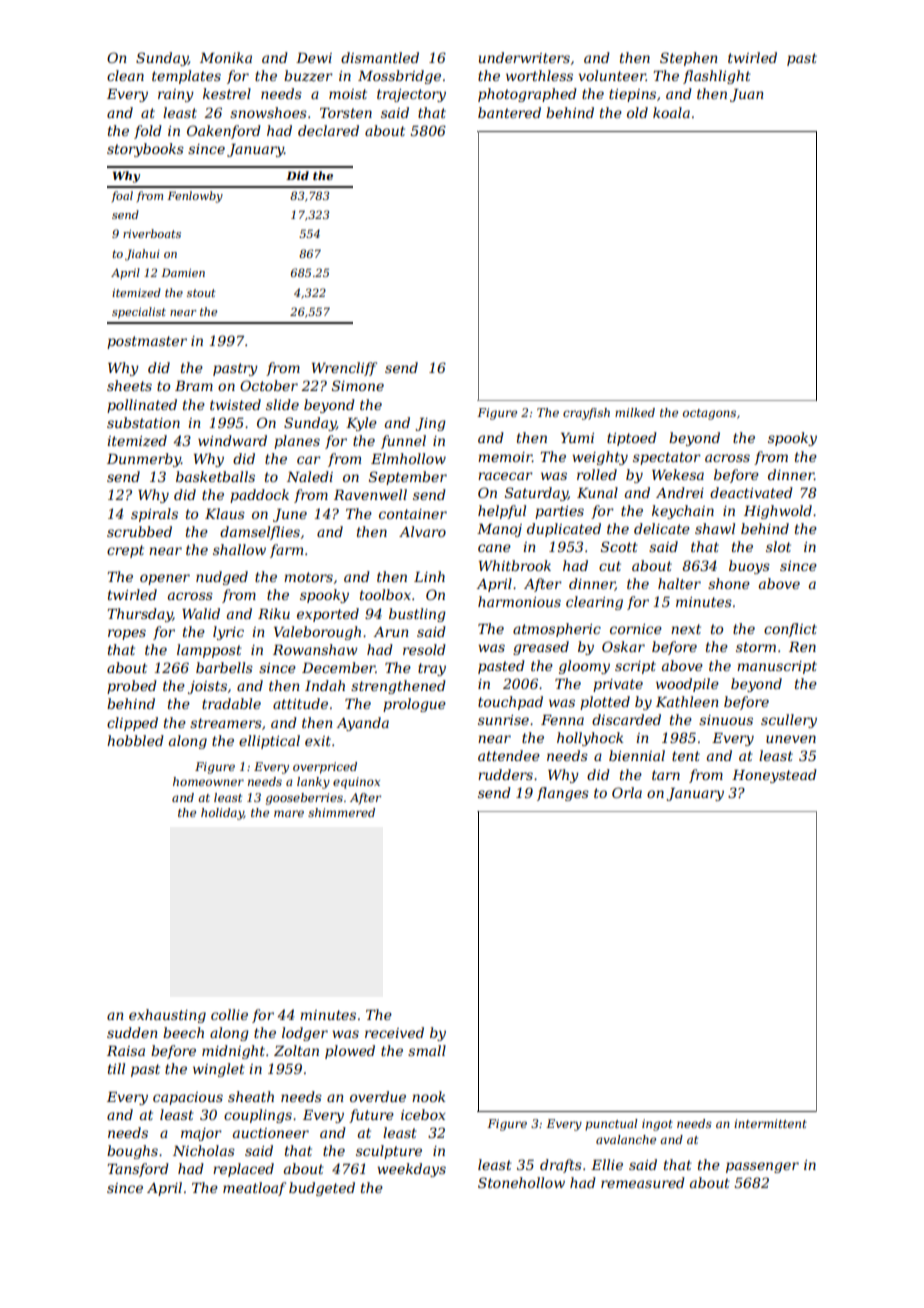 The width and height of the screenshot is (924, 1308). What do you see at coordinates (505, 774) in the screenshot?
I see `rudders` at bounding box center [505, 774].
